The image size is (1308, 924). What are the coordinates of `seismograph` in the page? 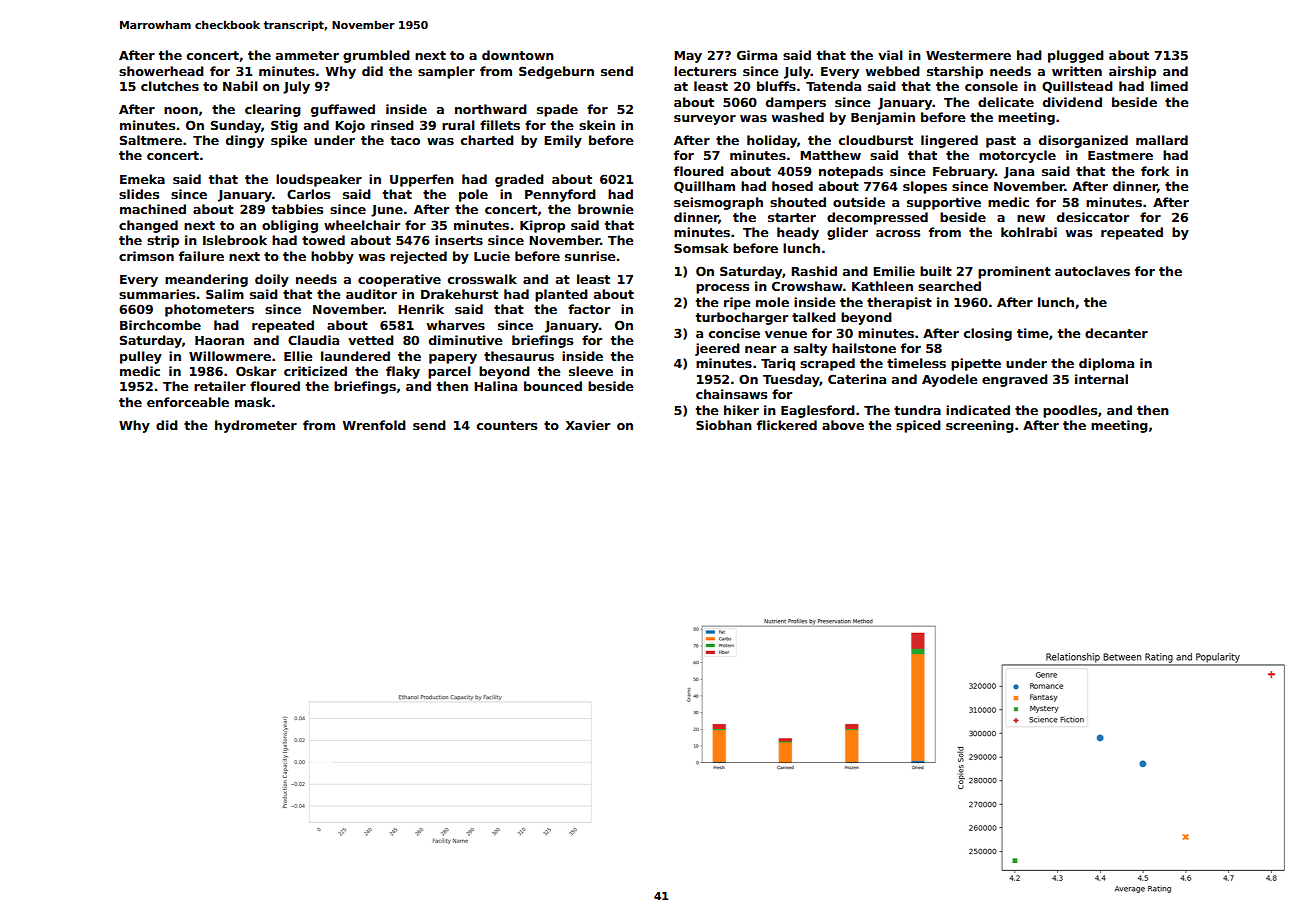 It's located at (718, 203).
